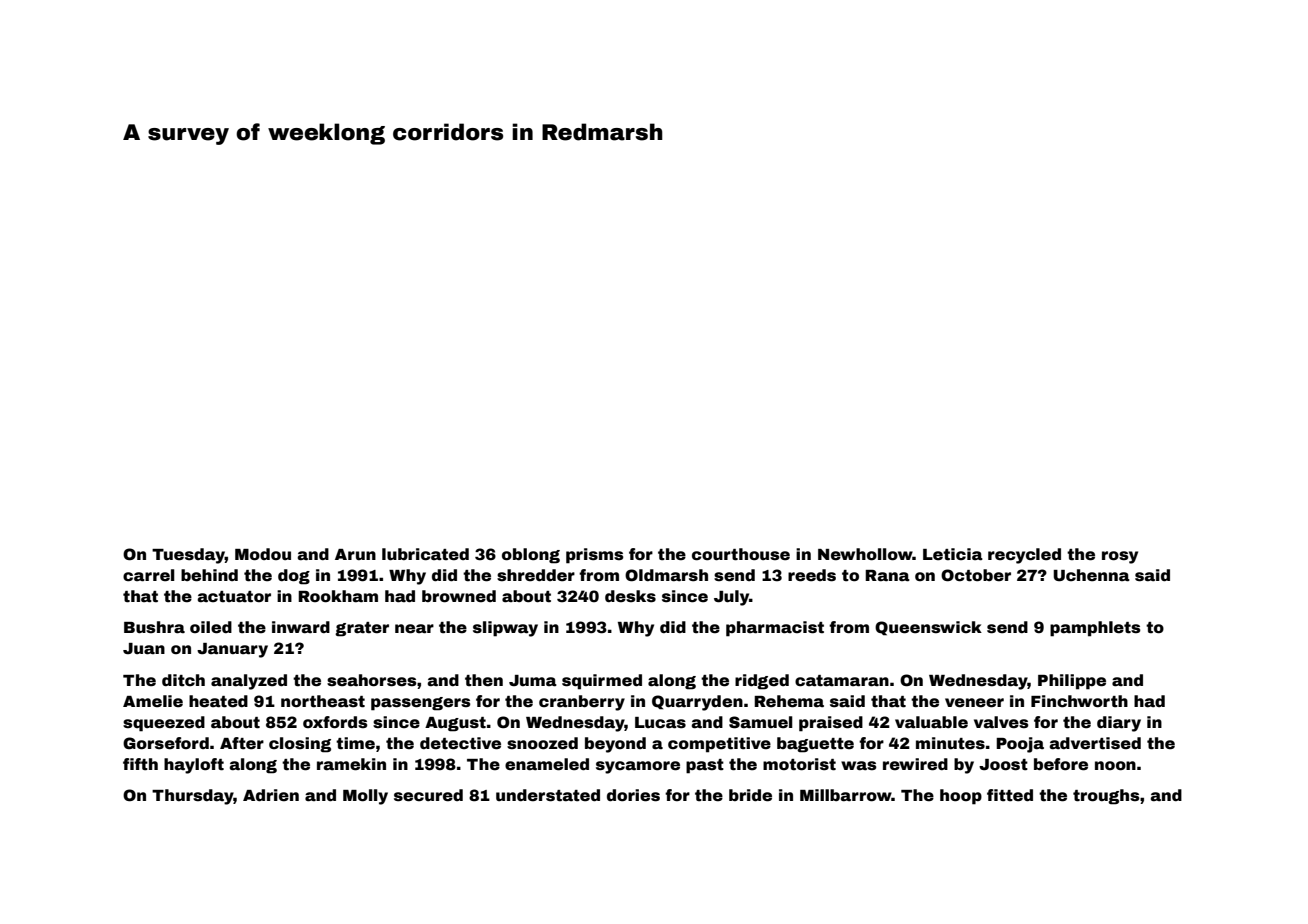  What do you see at coordinates (1072, 682) in the screenshot?
I see `Philippe` at bounding box center [1072, 682].
